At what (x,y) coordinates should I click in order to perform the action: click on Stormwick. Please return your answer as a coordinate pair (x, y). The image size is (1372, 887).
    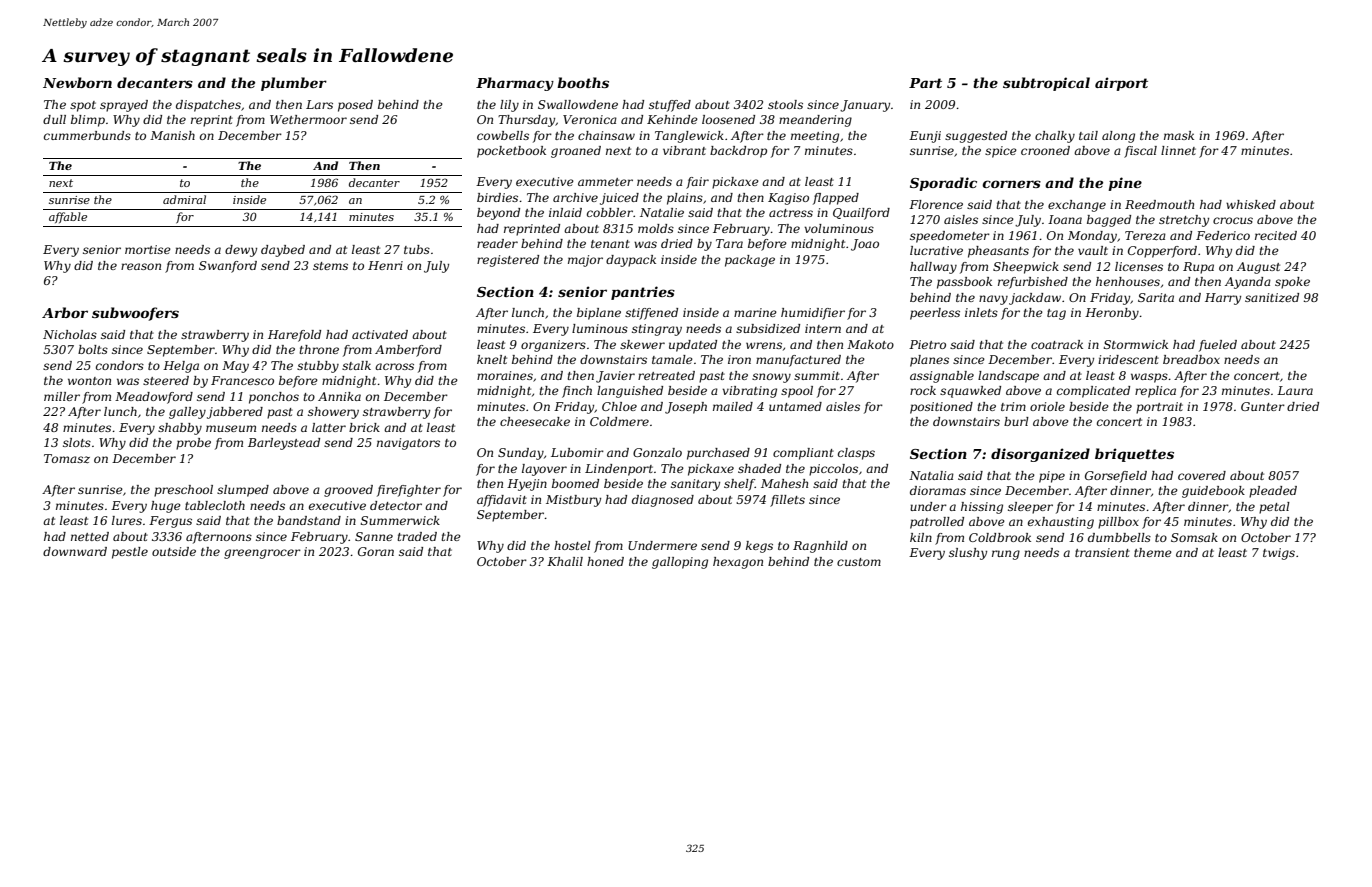
    Looking at the image, I should click on (1136, 344).
